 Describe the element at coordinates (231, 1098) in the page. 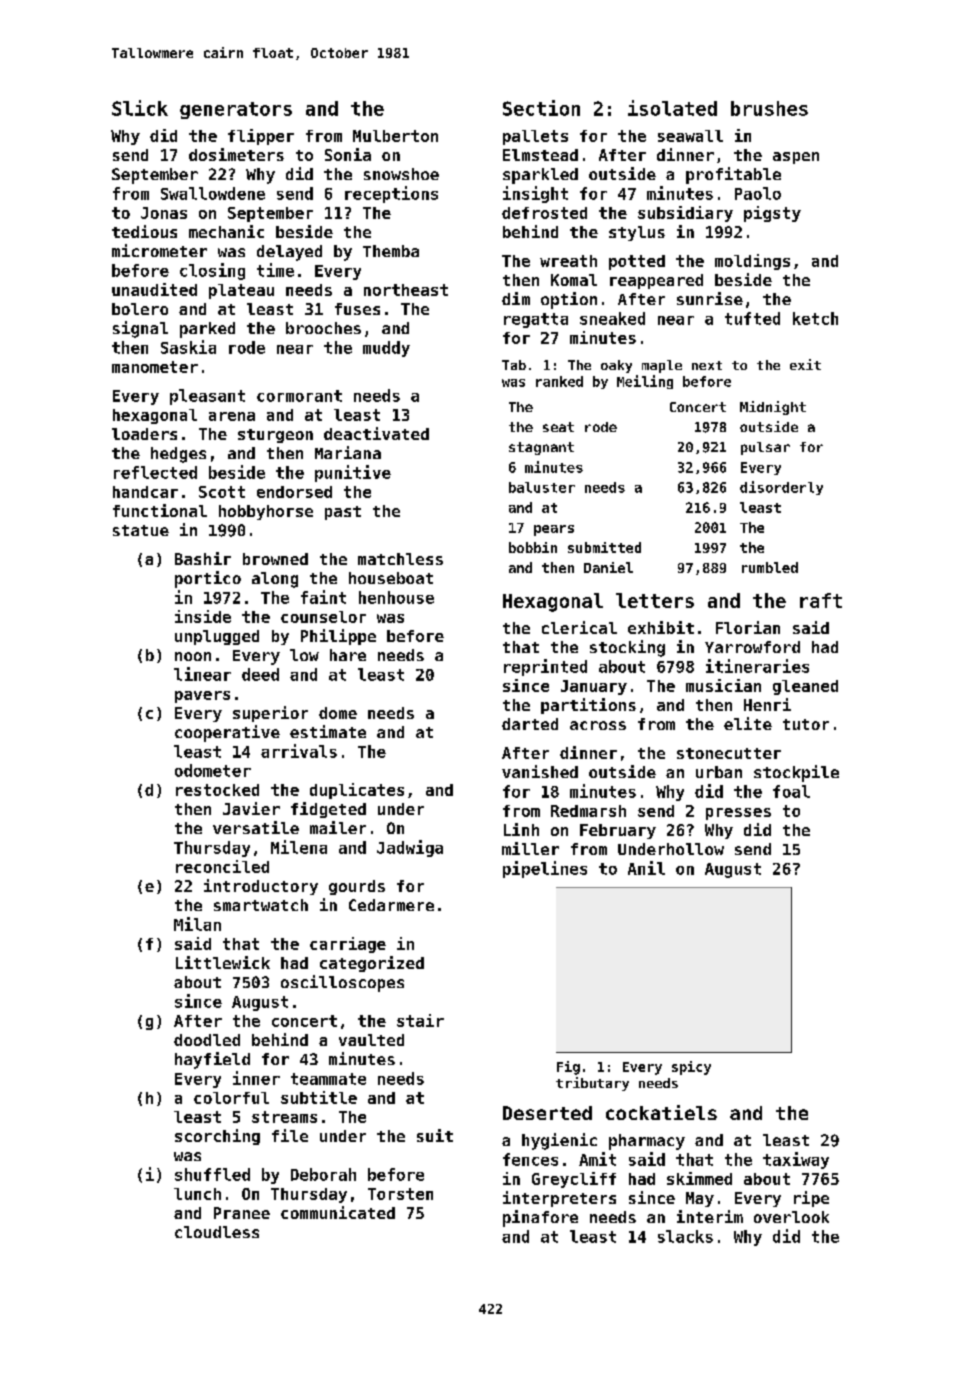

I see `colorful` at that location.
